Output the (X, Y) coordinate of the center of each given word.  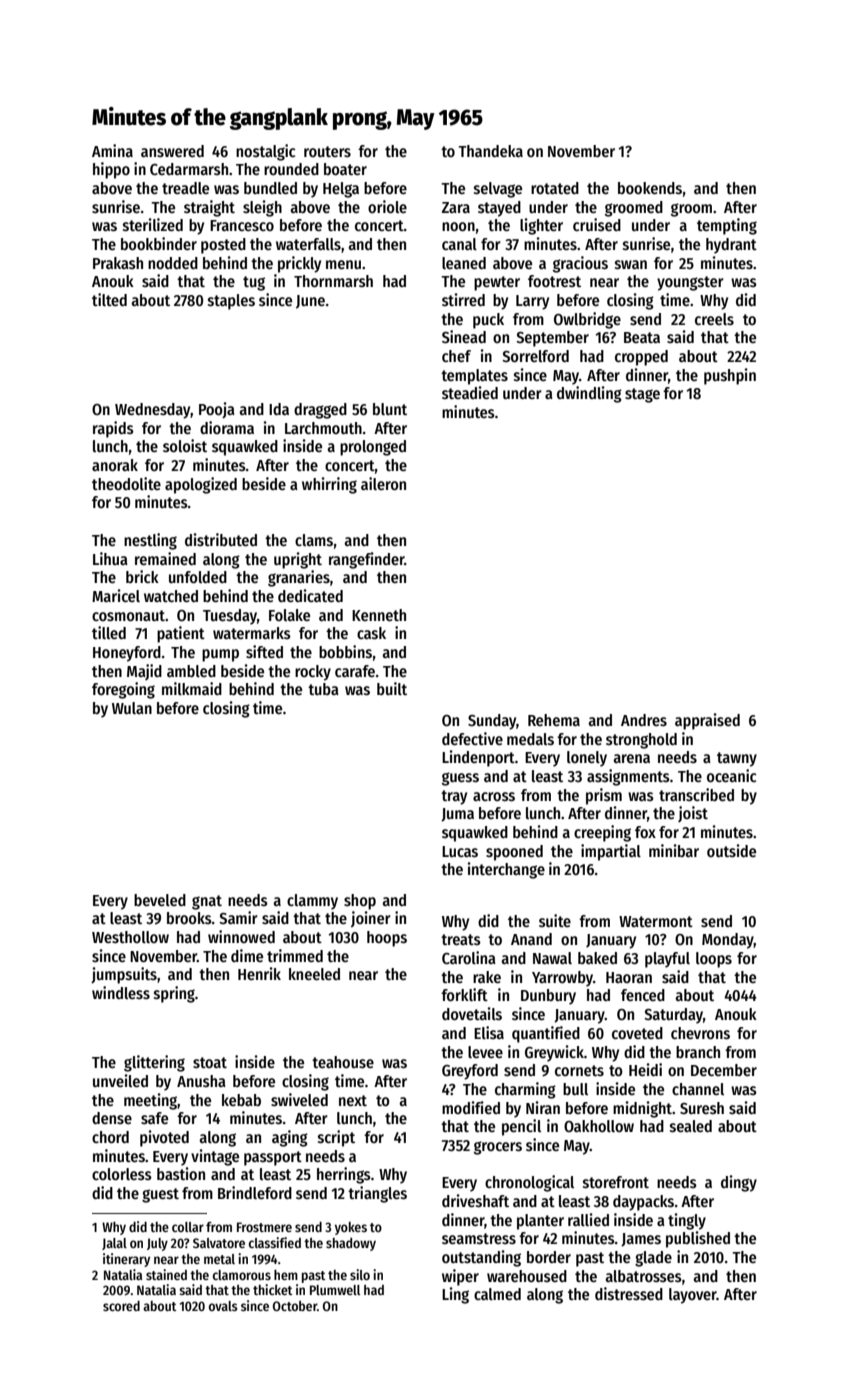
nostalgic (266, 152)
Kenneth (379, 615)
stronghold (641, 741)
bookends (650, 188)
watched (171, 596)
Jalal (114, 1244)
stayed (499, 209)
